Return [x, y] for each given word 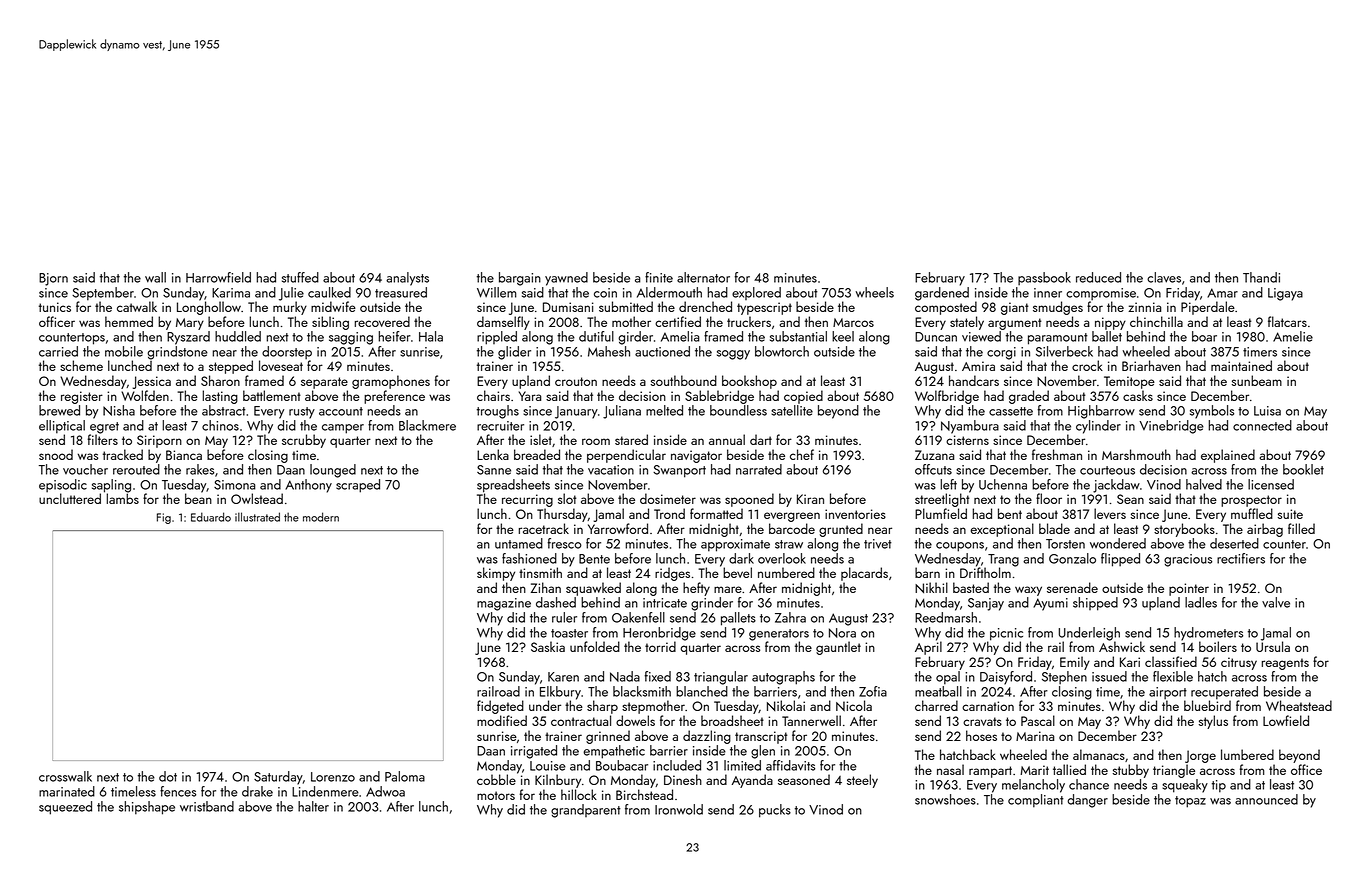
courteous [1107, 470]
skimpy [496, 574]
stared [631, 439]
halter [313, 806]
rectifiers [1241, 558]
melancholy [1033, 786]
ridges [672, 574]
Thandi [1261, 277]
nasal [950, 769]
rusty [302, 413]
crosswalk [65, 776]
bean [198, 498]
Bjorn [53, 279]
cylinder [1098, 427]
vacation [611, 470]
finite [659, 277]
